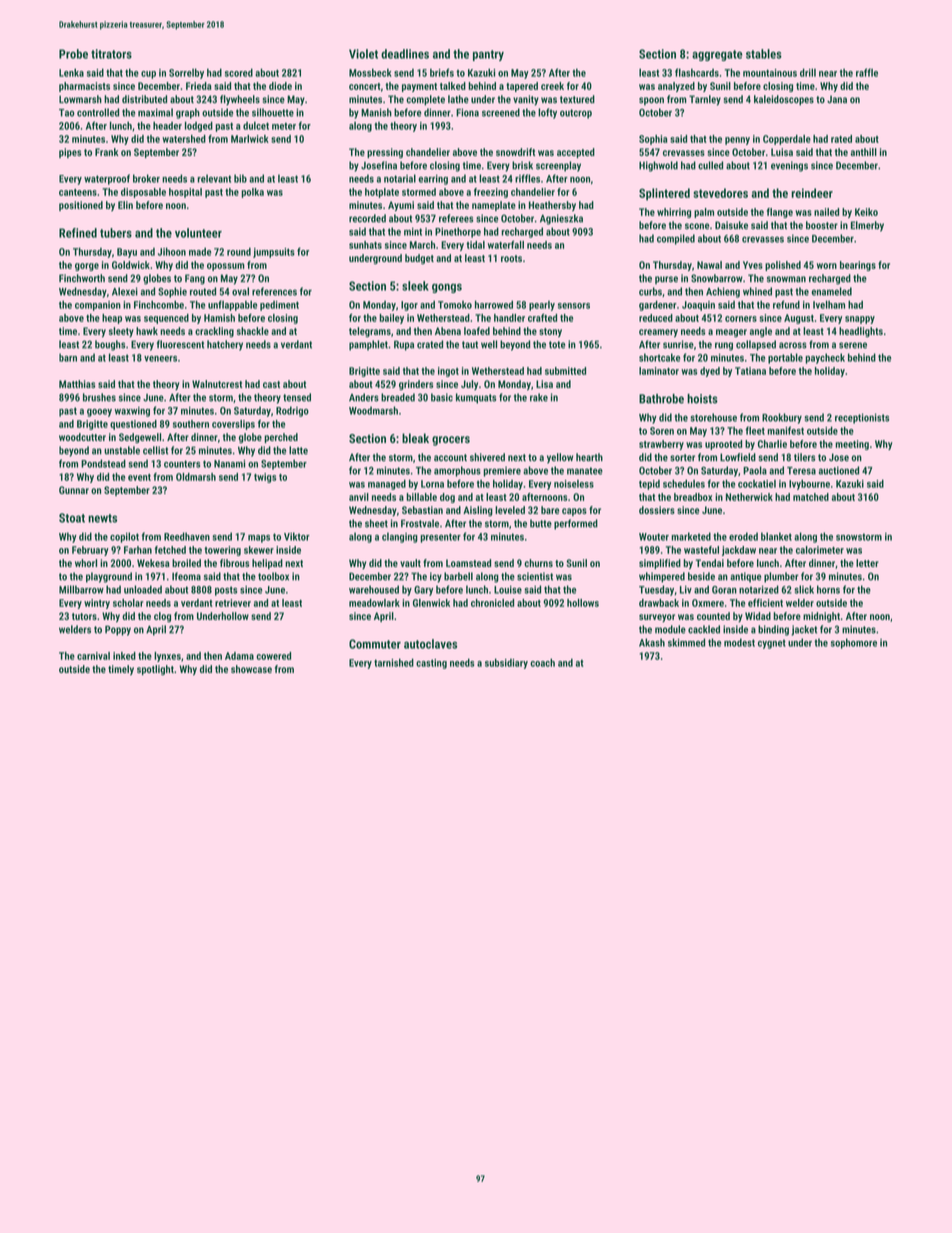 This document has height=1233, width=952. What do you see at coordinates (125, 291) in the document?
I see `Alexei` at bounding box center [125, 291].
